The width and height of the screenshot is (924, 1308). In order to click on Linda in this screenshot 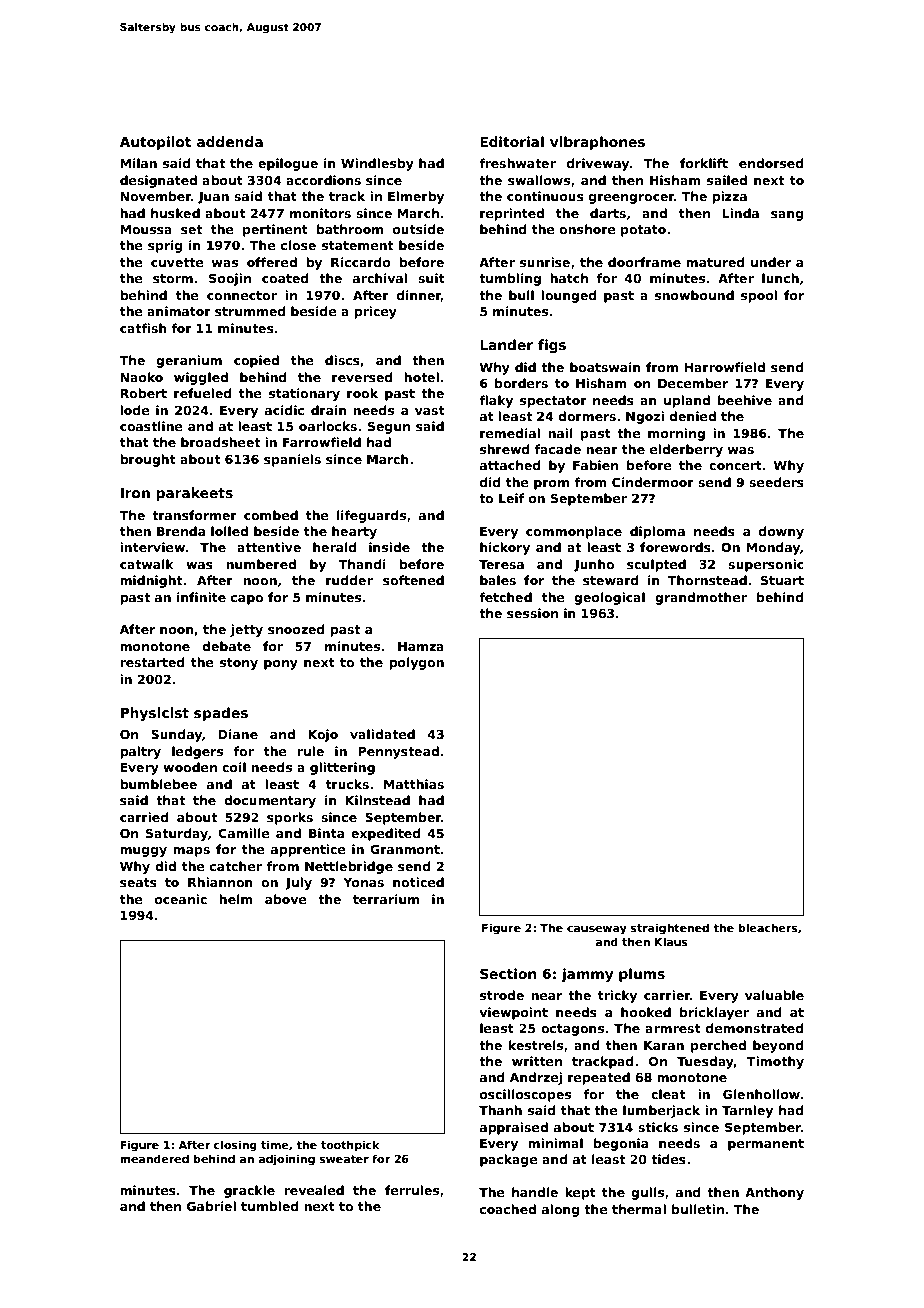, I will do `click(740, 213)`.
